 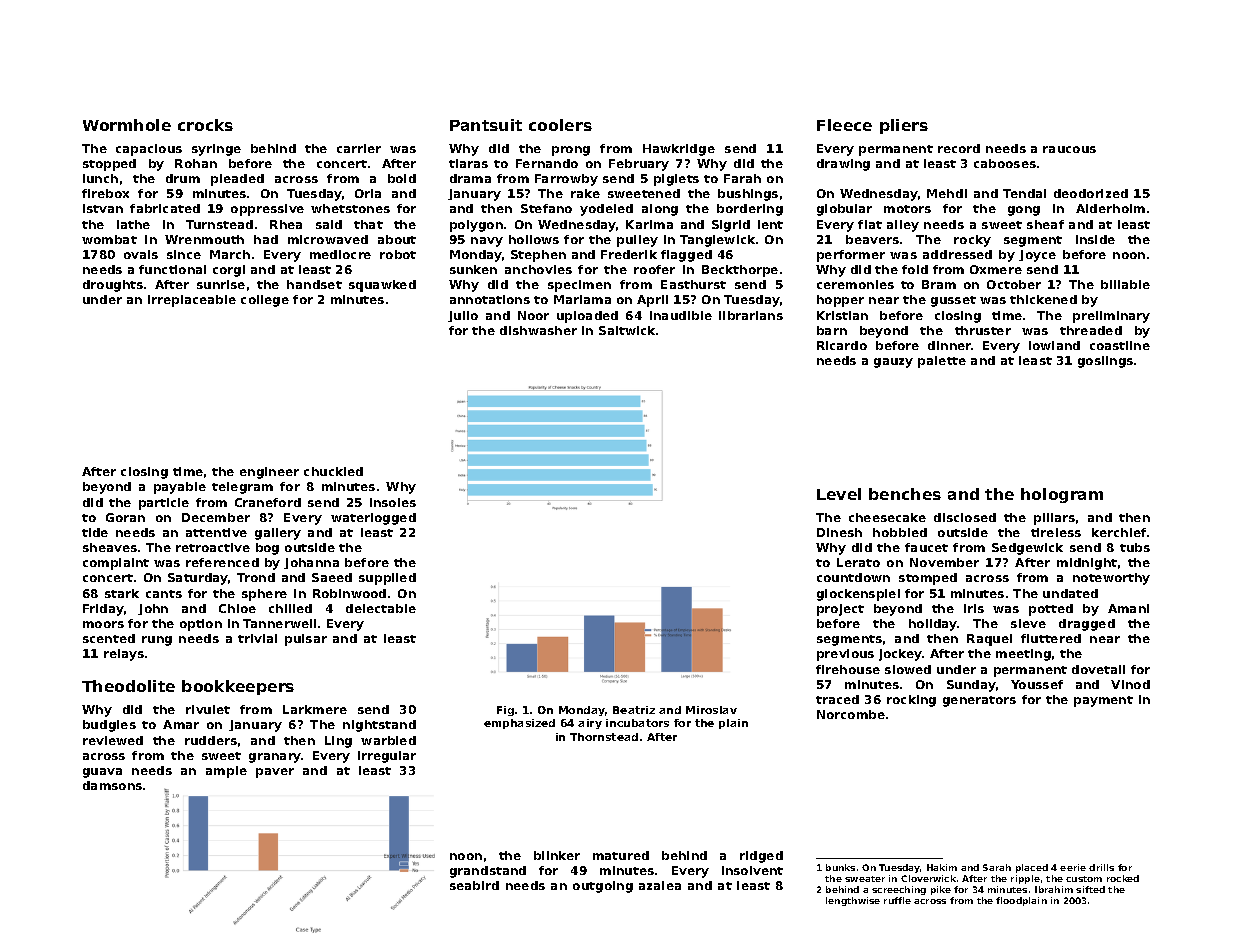 What do you see at coordinates (110, 547) in the screenshot?
I see `sheaves` at bounding box center [110, 547].
